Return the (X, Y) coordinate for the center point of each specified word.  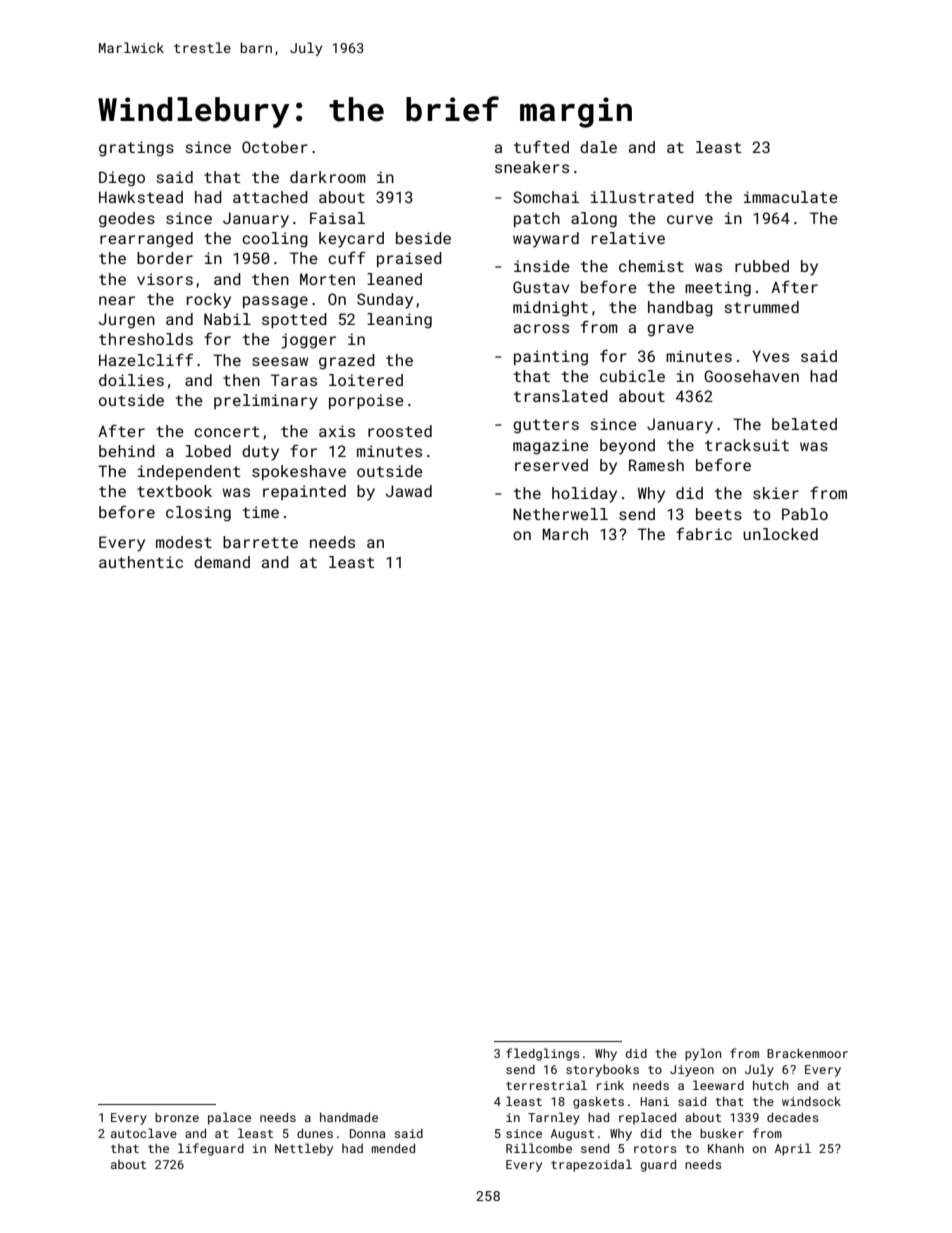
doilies (131, 380)
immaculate (791, 197)
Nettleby (304, 1149)
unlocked (780, 534)
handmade (349, 1117)
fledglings (542, 1054)
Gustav (541, 287)
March (565, 534)
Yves (771, 356)
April (793, 1149)
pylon (703, 1054)
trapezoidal (591, 1165)
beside (423, 238)
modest (184, 542)
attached (270, 197)
